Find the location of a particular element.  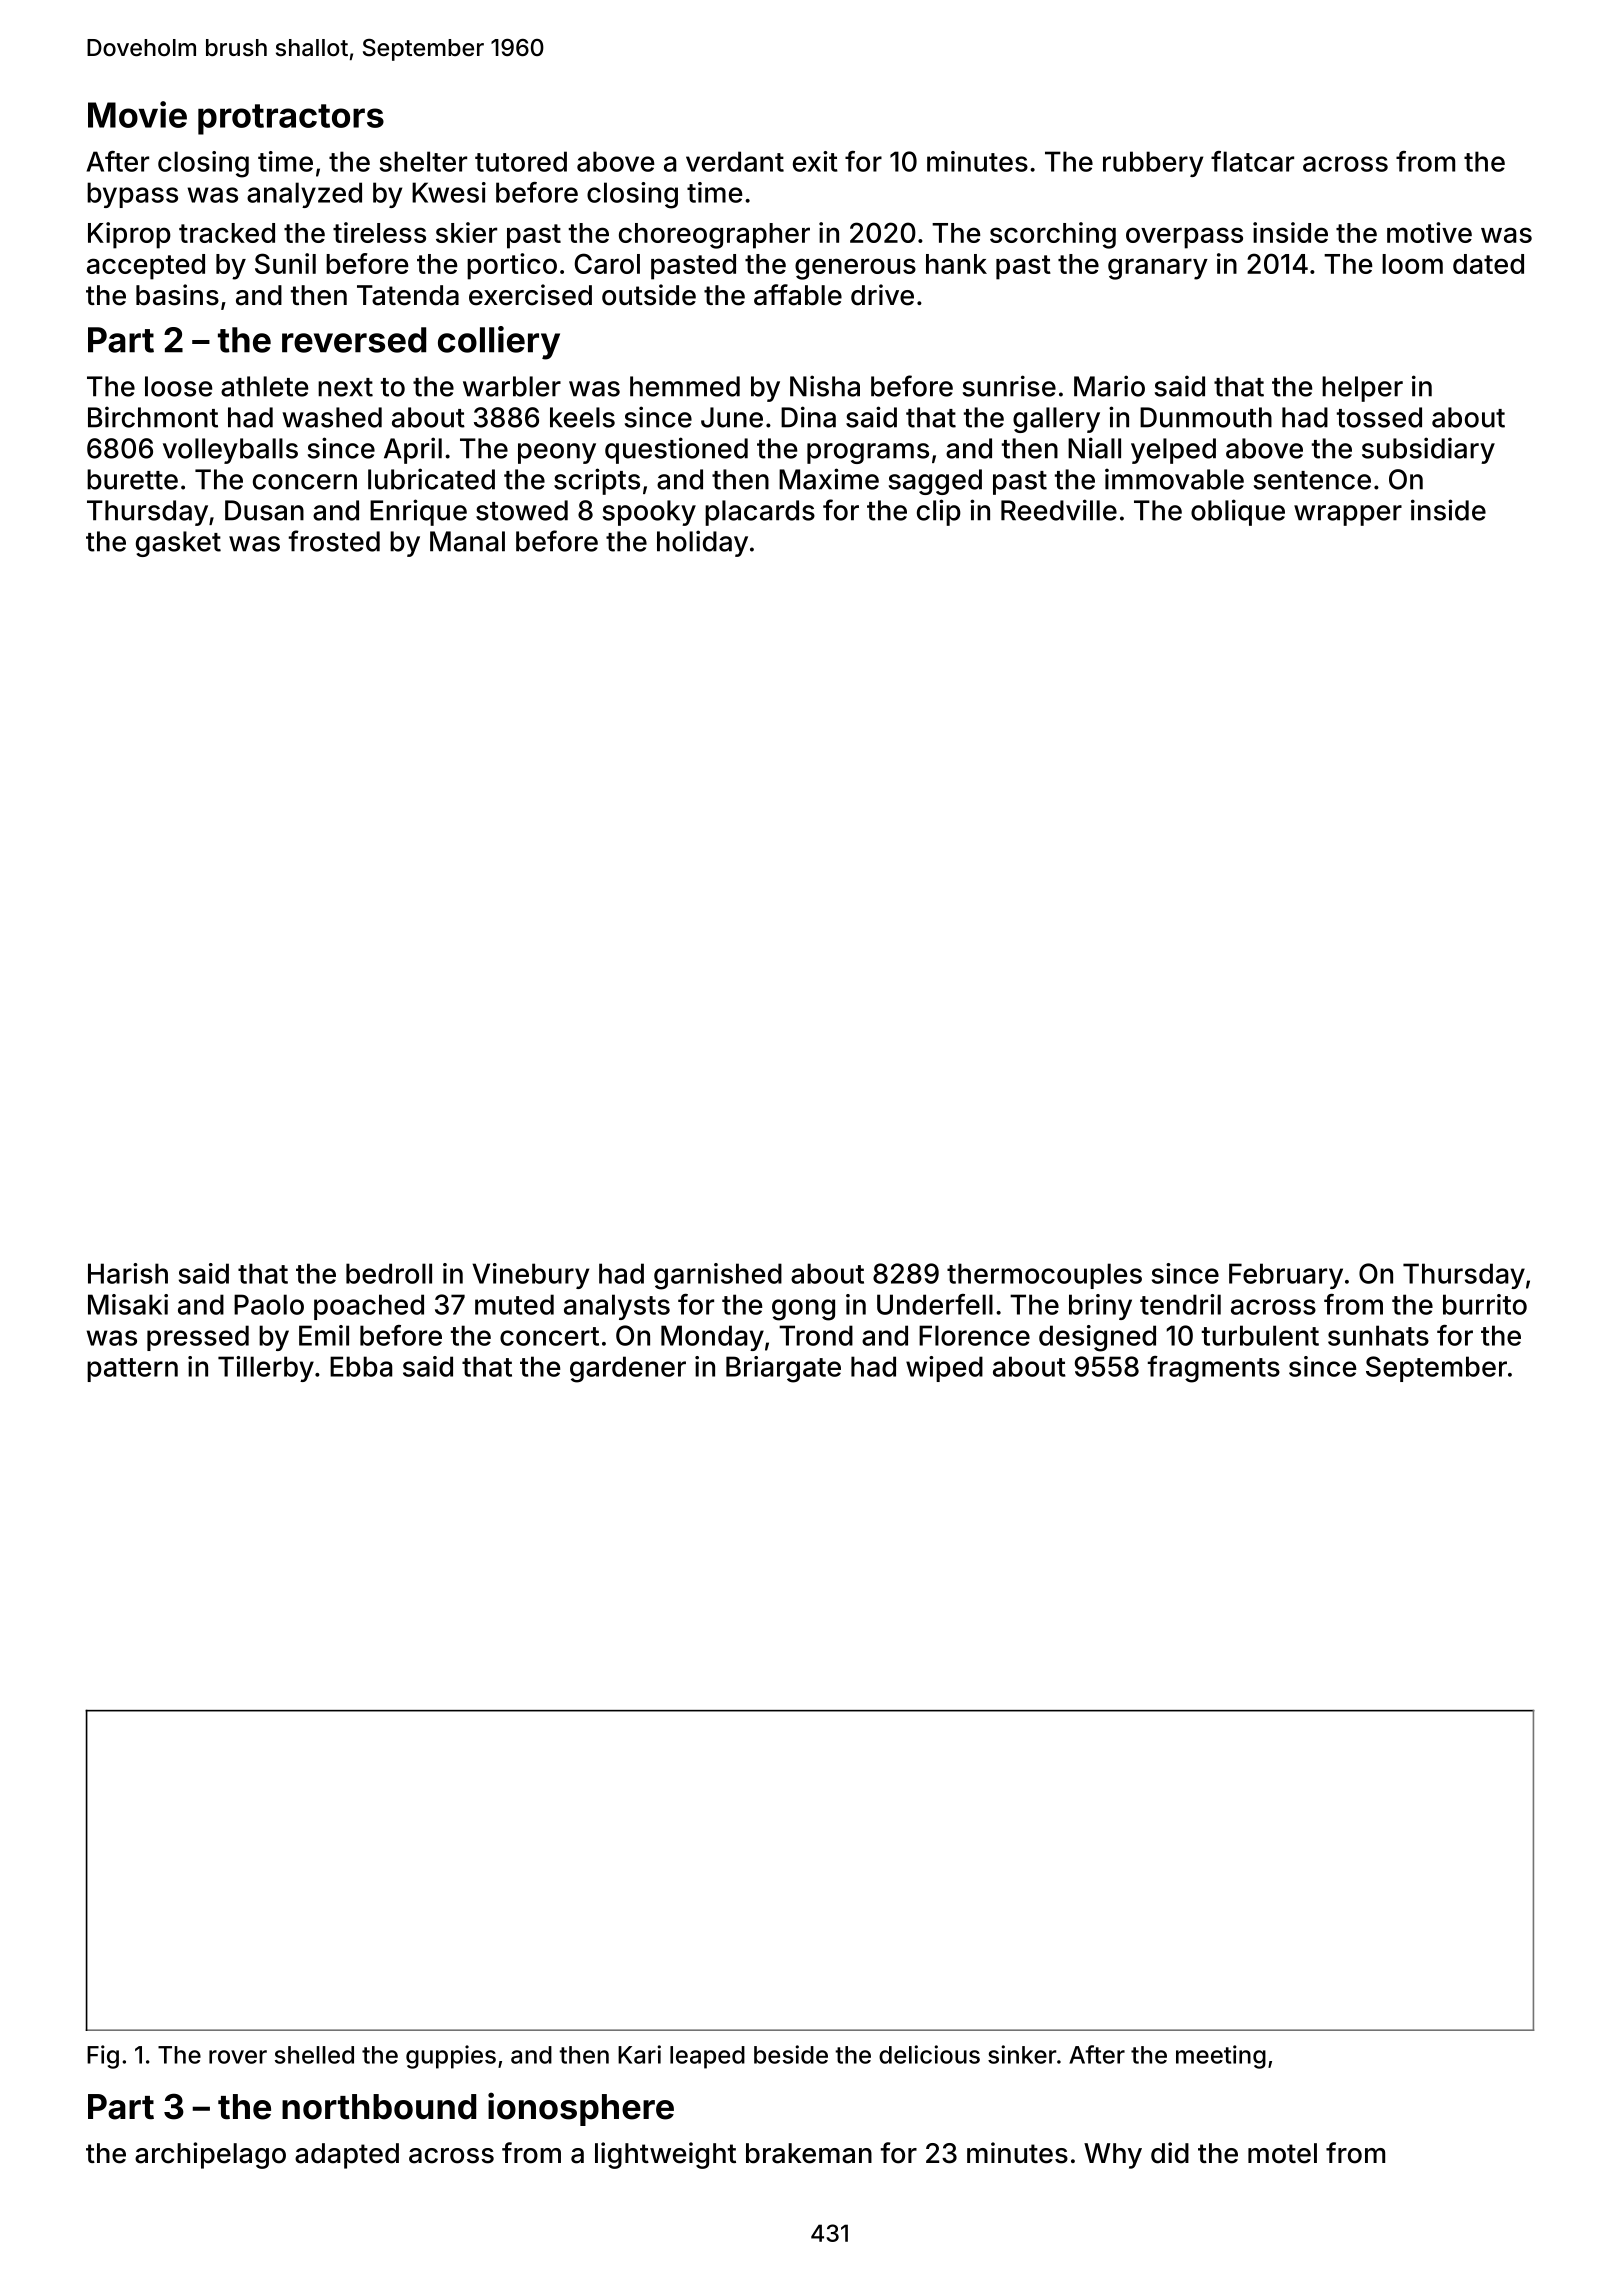

bedroll is located at coordinates (389, 1273).
